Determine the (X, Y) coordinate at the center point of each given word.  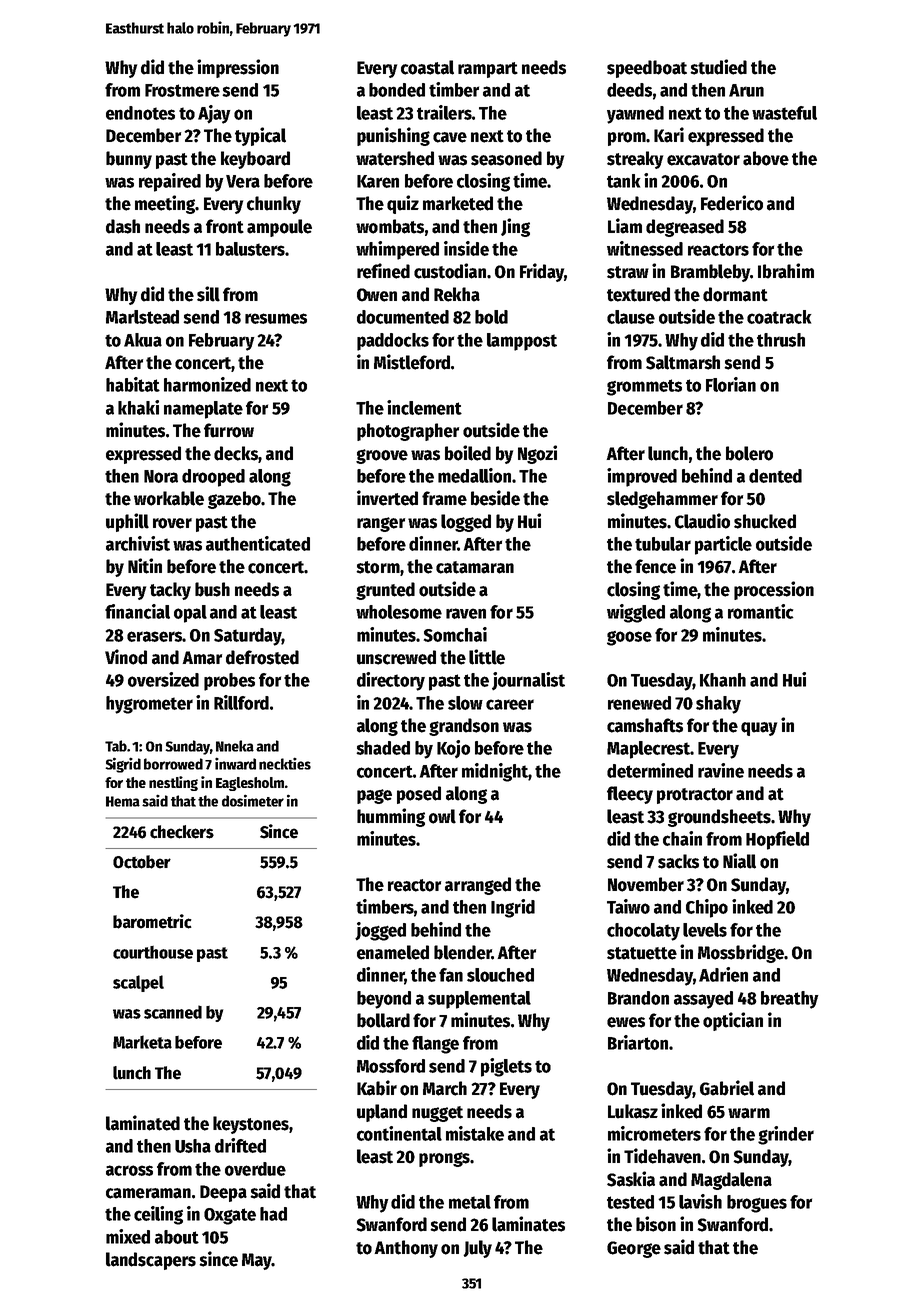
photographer (408, 432)
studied (718, 67)
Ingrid (513, 908)
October (142, 862)
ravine (721, 770)
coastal (427, 67)
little (487, 657)
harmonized (207, 384)
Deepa (223, 1193)
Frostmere (182, 90)
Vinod (126, 657)
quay (759, 729)
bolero (749, 453)
